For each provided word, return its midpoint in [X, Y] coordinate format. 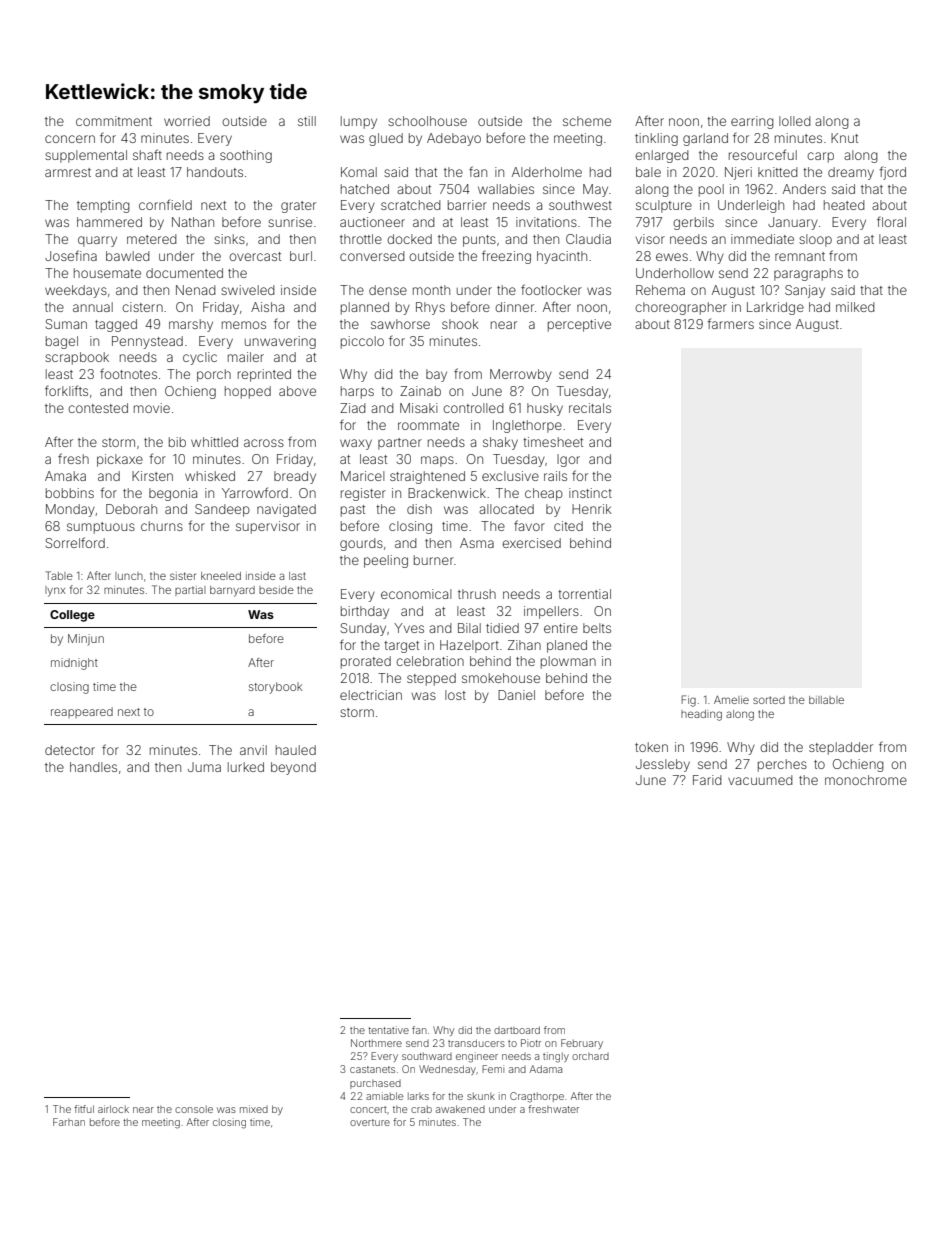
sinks [229, 239]
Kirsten [152, 476]
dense [388, 290]
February [582, 1044]
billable [826, 700]
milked [855, 307]
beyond [293, 768]
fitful [84, 1109]
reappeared [82, 712]
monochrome [866, 780]
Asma [477, 543]
